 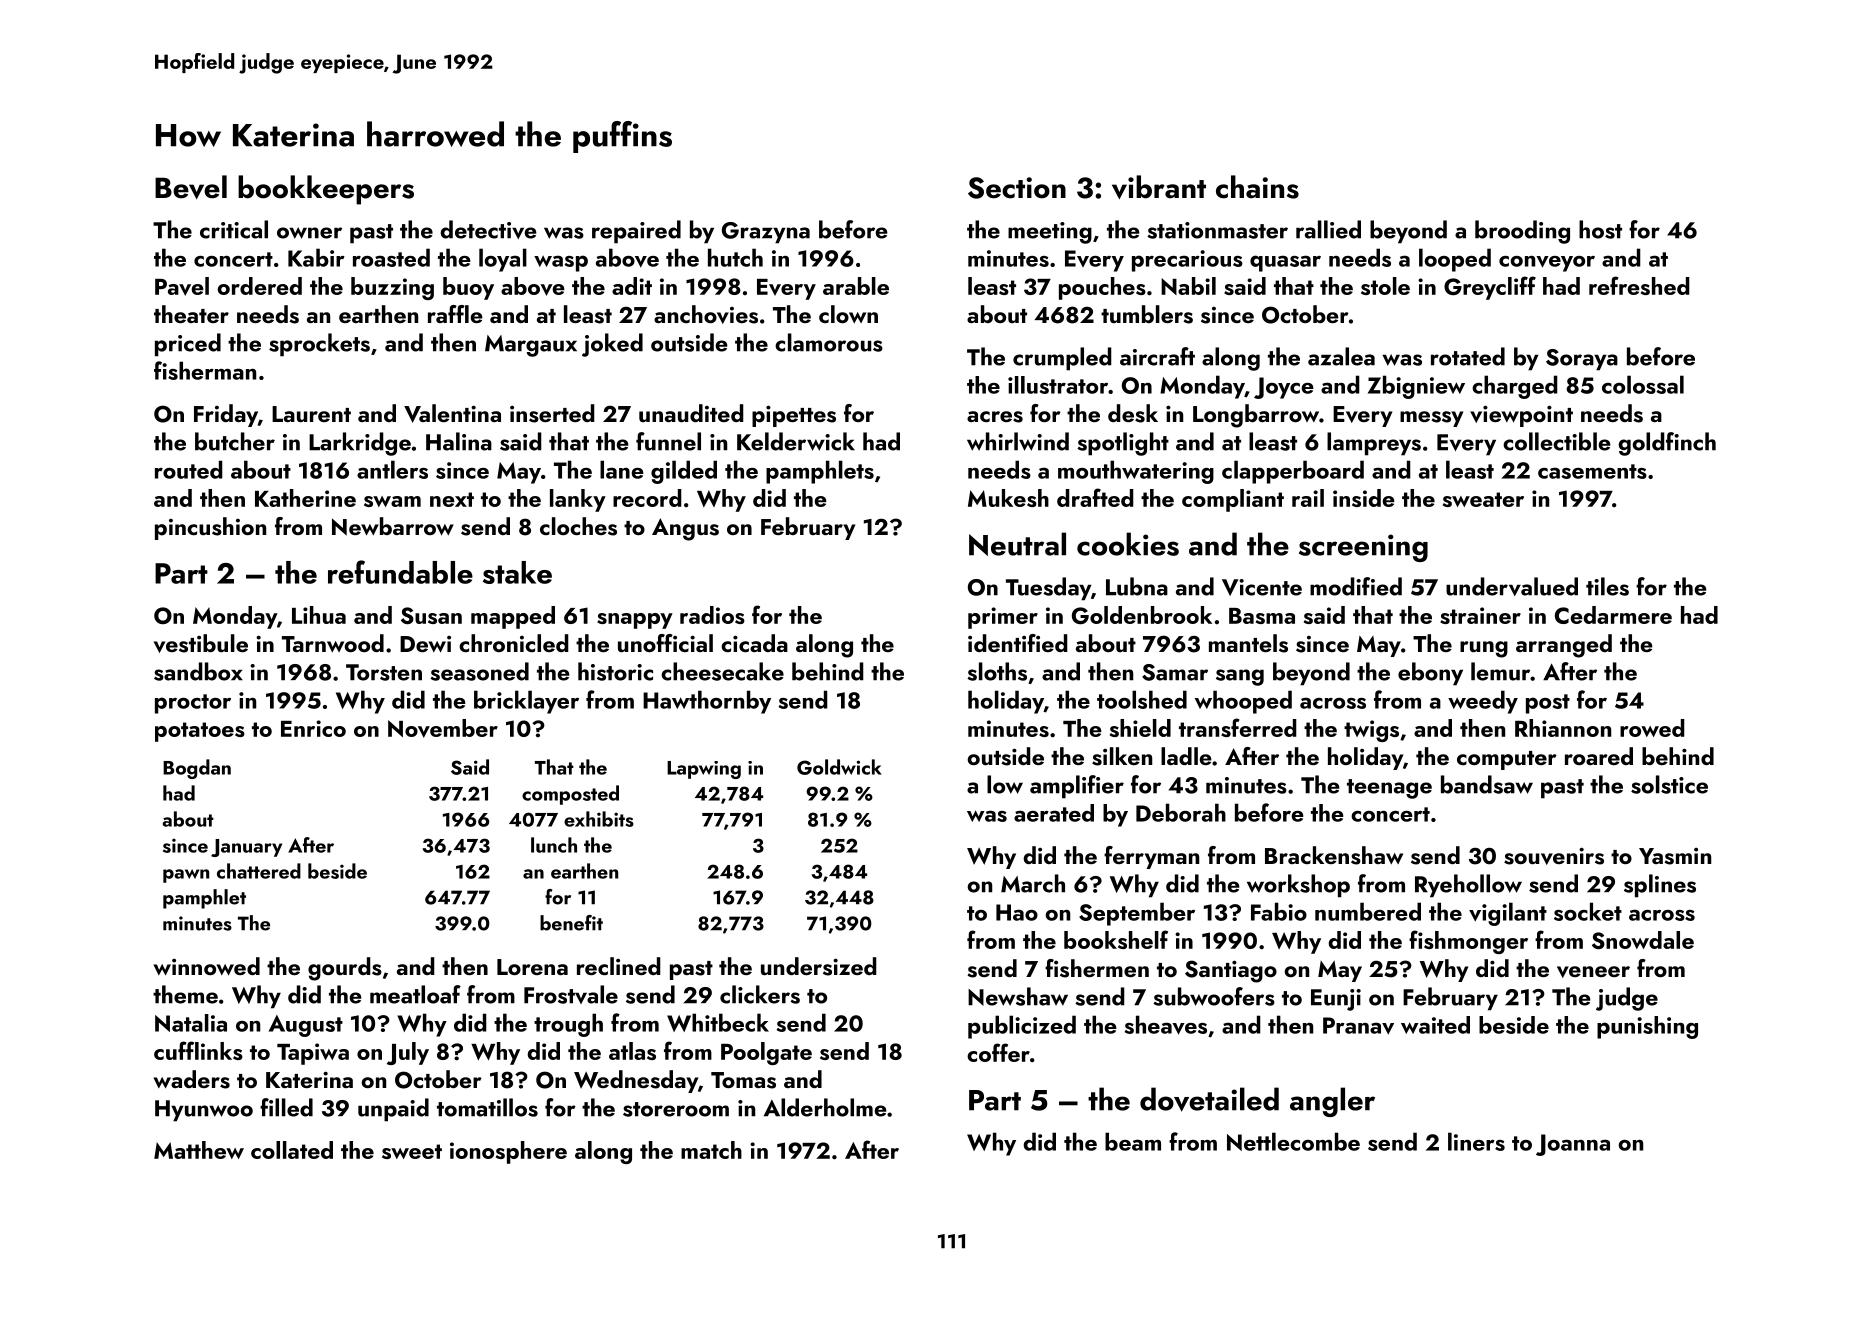 What do you see at coordinates (1209, 1099) in the screenshot?
I see `dovetailed` at bounding box center [1209, 1099].
